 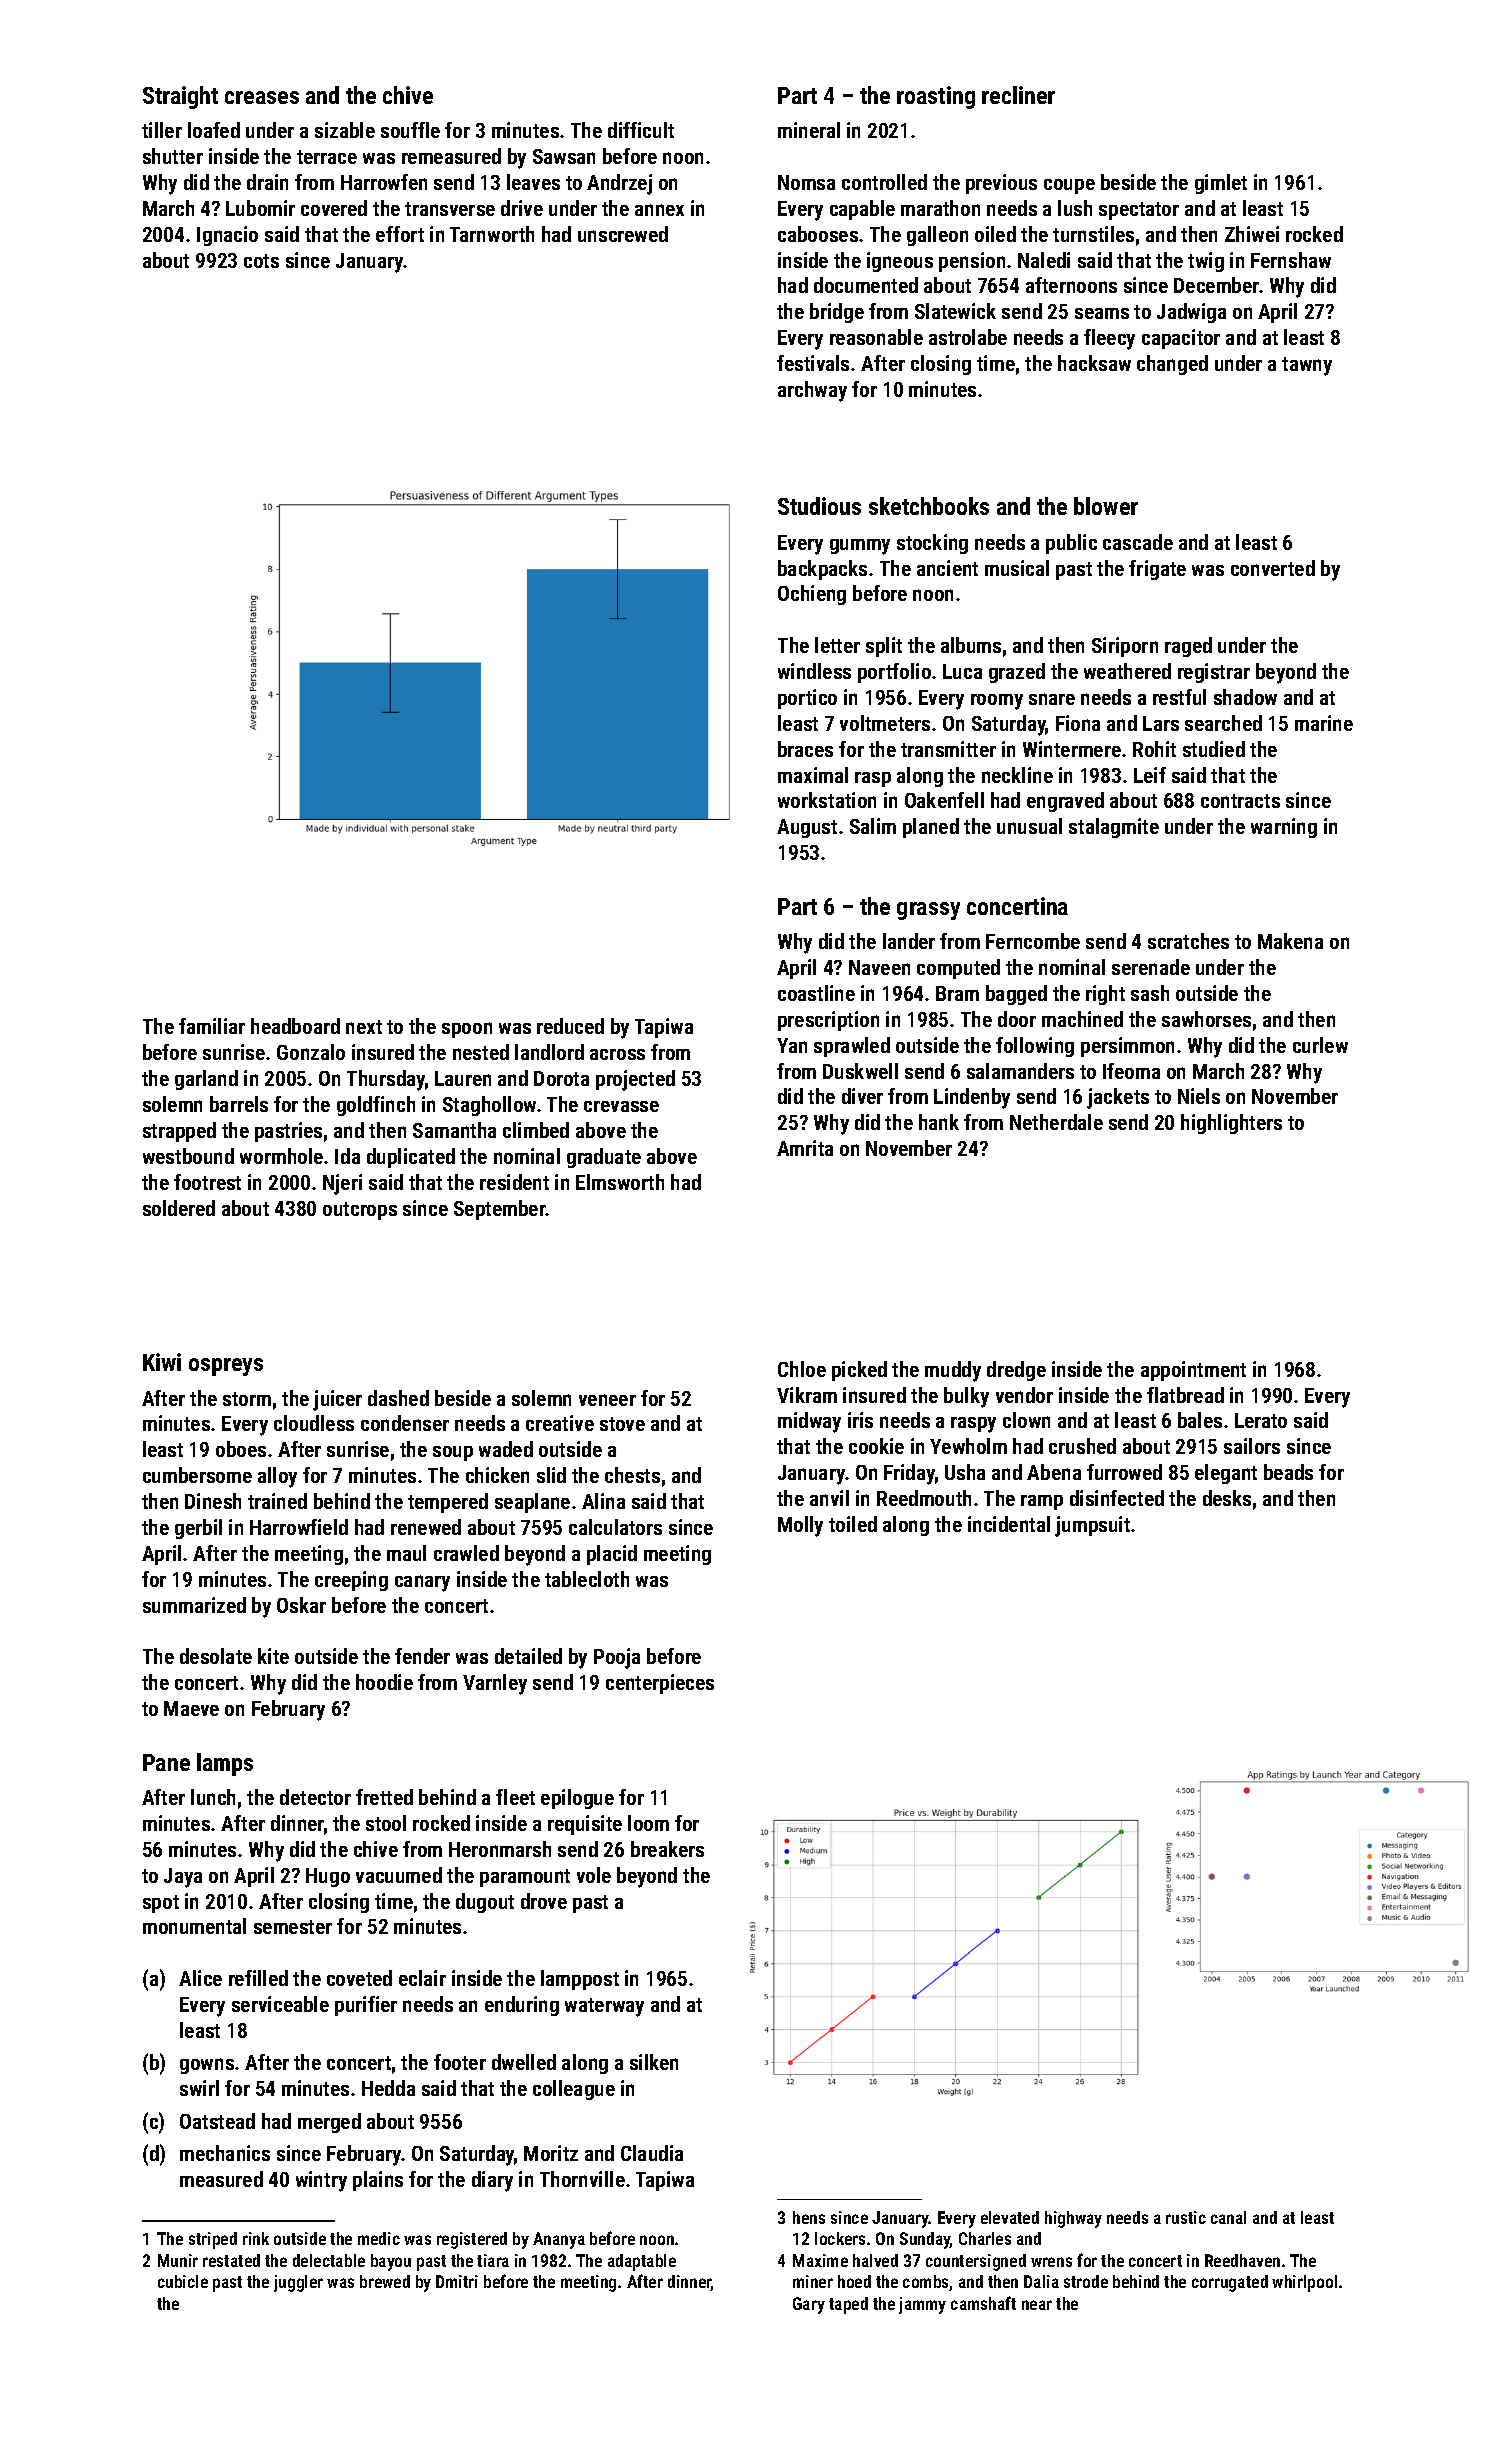 What do you see at coordinates (968, 337) in the screenshot?
I see `astrolabe` at bounding box center [968, 337].
